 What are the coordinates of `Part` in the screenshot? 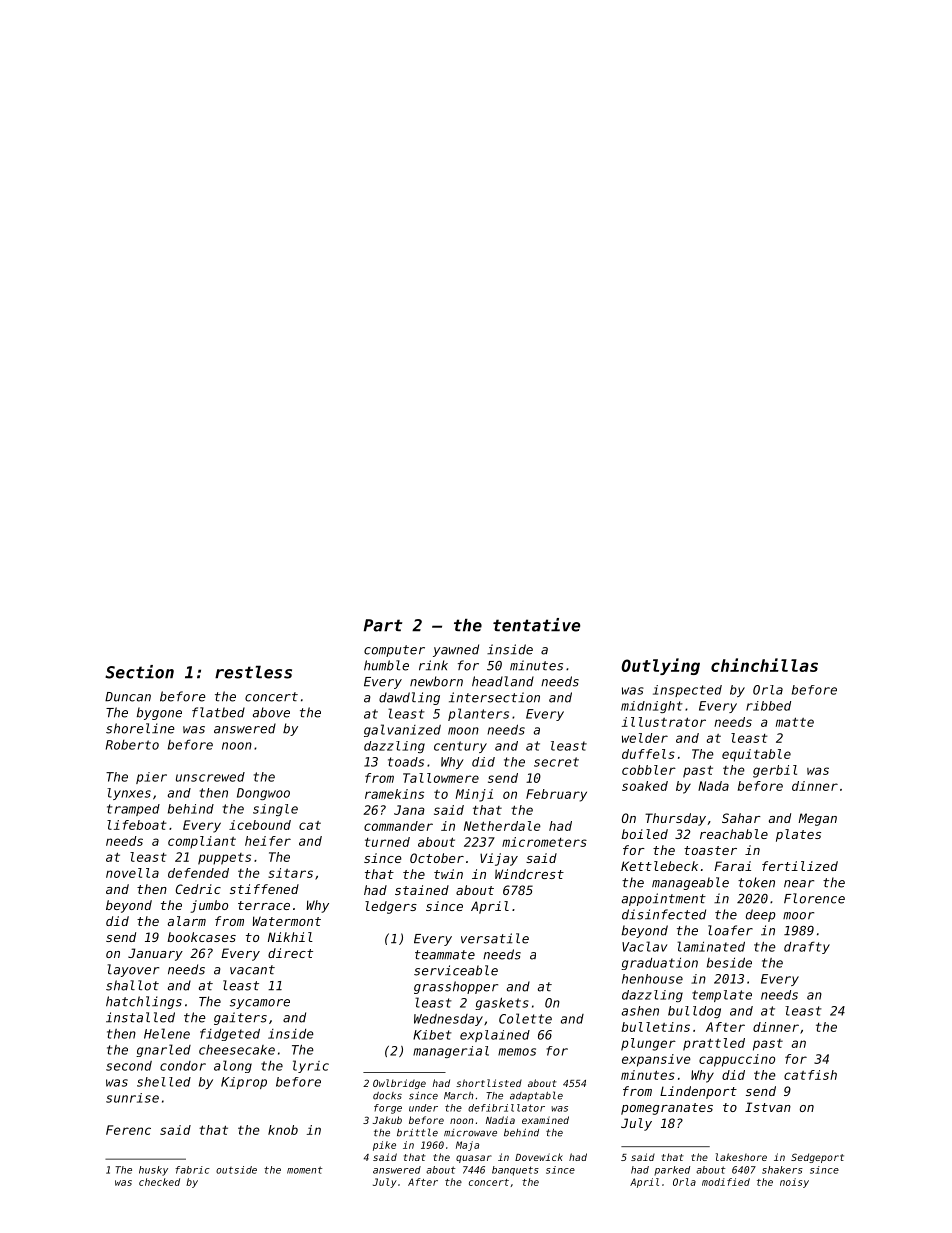 It's located at (383, 625).
